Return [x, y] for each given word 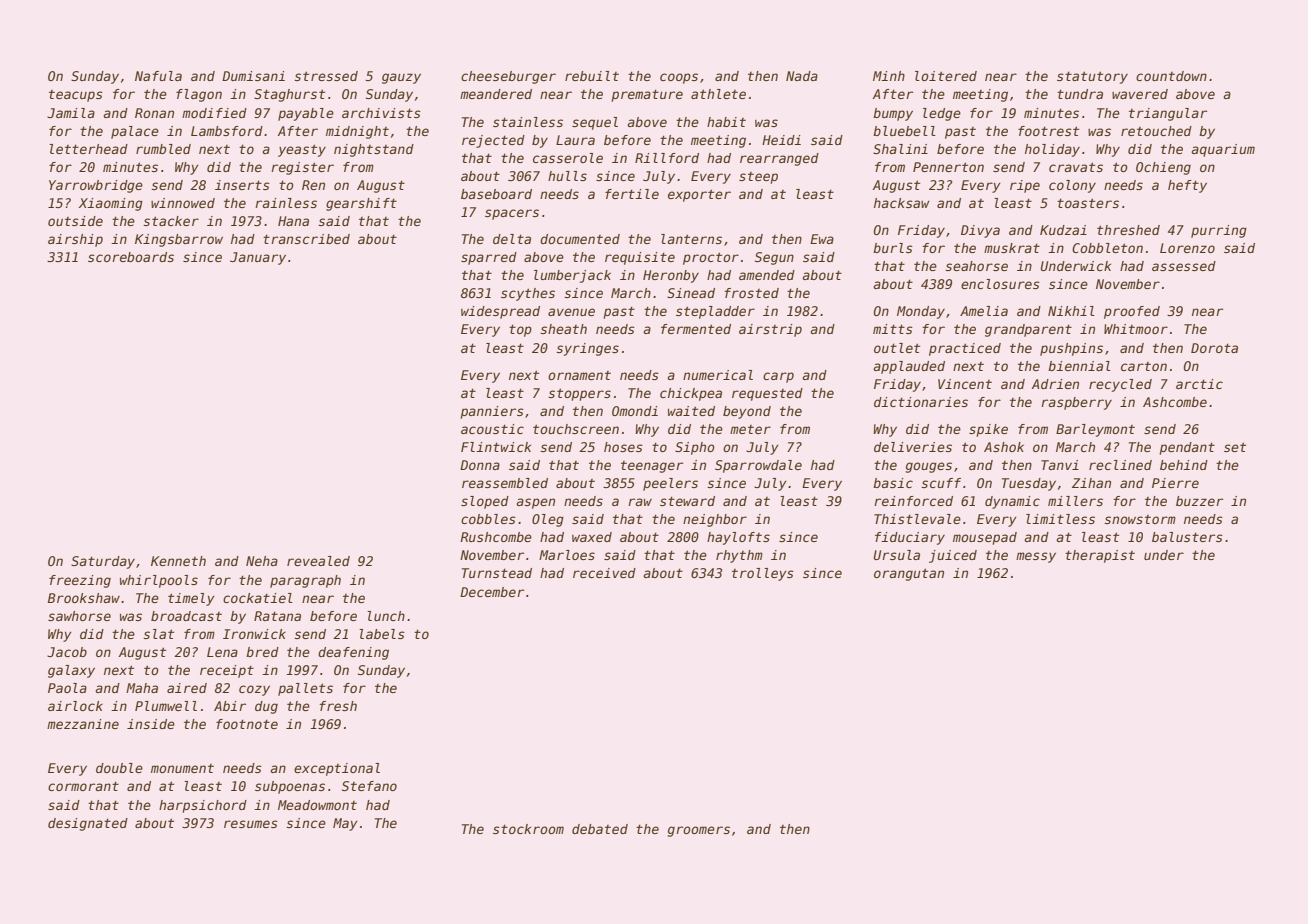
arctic [1199, 384]
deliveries [913, 447]
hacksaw [902, 203]
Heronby [671, 276]
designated [88, 824]
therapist [1100, 556]
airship [75, 240]
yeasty [302, 150]
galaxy [71, 671]
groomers [699, 831]
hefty [1187, 186]
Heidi [781, 140]
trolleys [763, 574]
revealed [318, 561]
